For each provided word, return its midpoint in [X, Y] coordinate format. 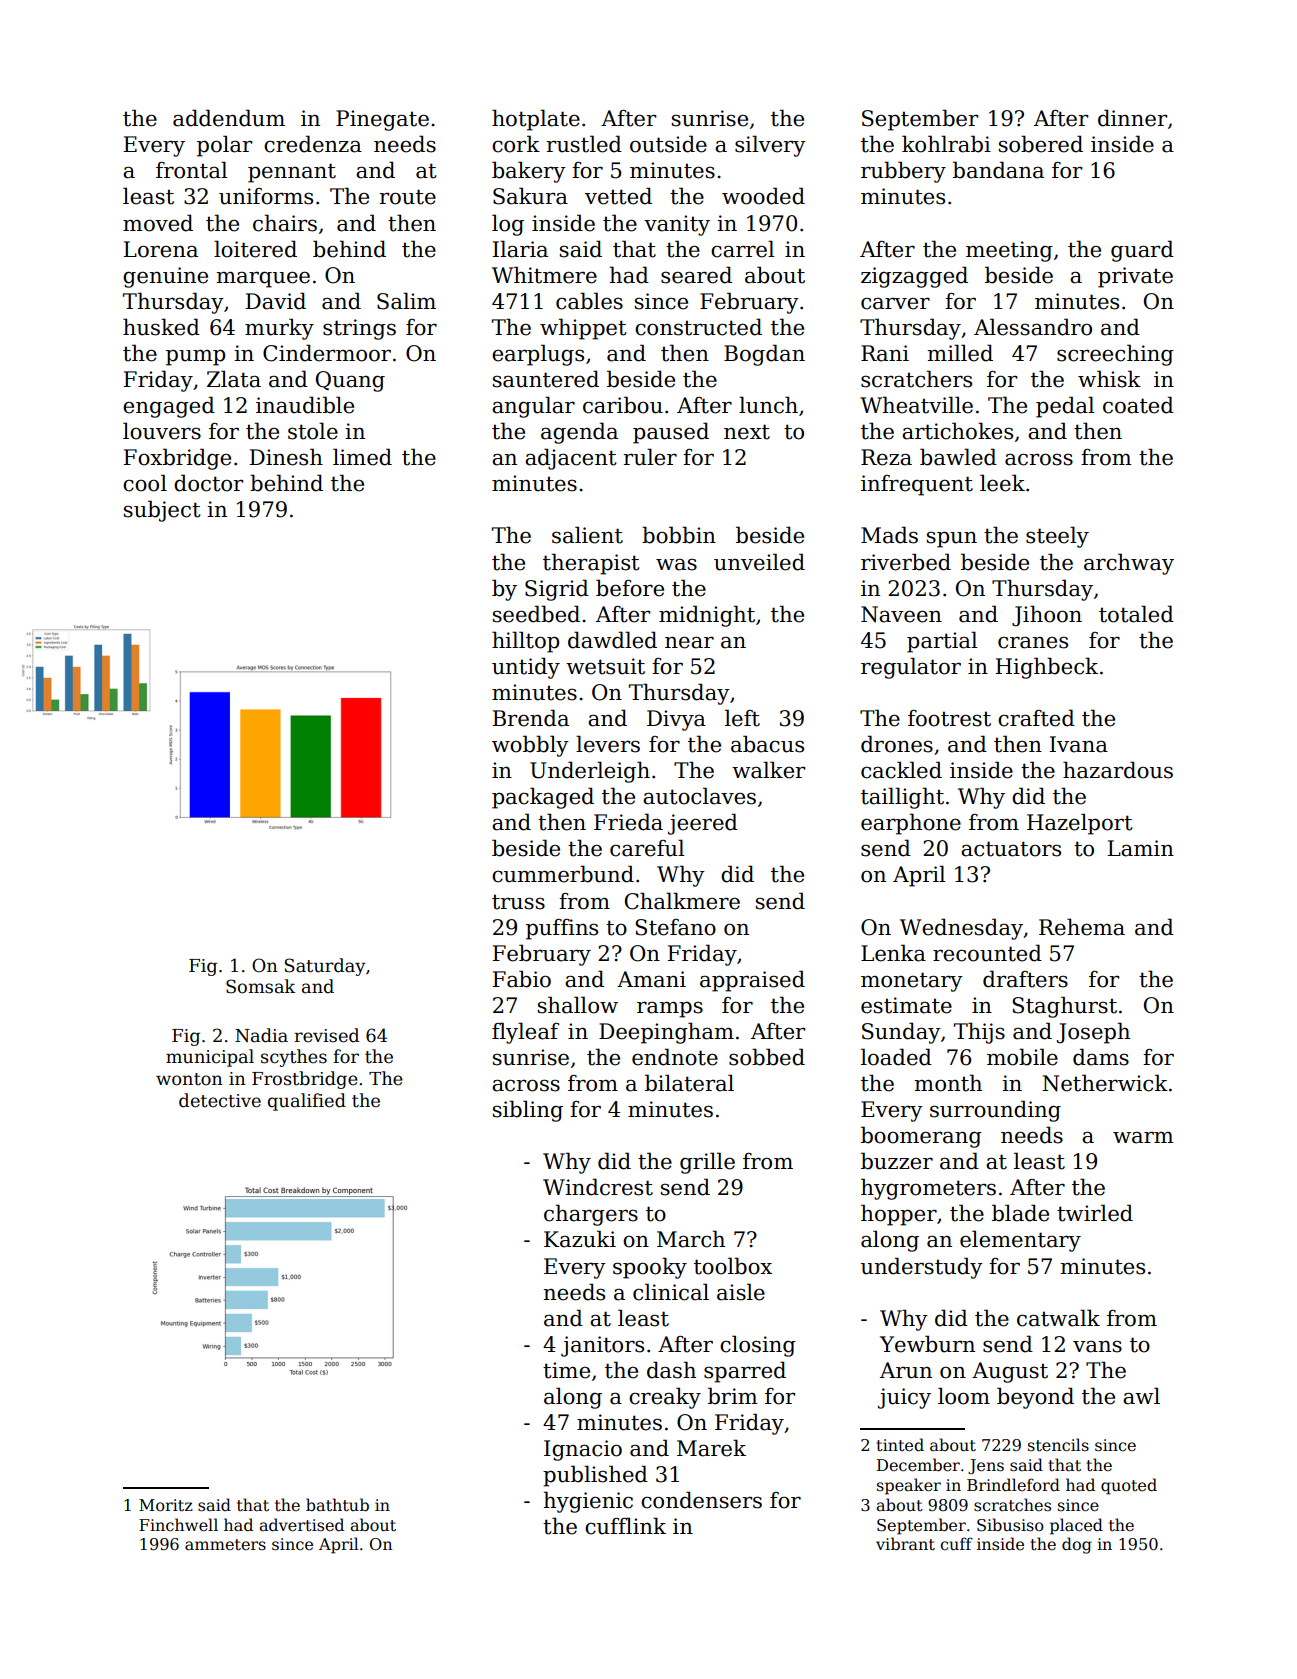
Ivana [1078, 744]
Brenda [530, 718]
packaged [543, 798]
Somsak [261, 986]
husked [161, 327]
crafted [1036, 718]
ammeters [225, 1545]
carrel [742, 249]
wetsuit [605, 666]
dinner [1132, 118]
